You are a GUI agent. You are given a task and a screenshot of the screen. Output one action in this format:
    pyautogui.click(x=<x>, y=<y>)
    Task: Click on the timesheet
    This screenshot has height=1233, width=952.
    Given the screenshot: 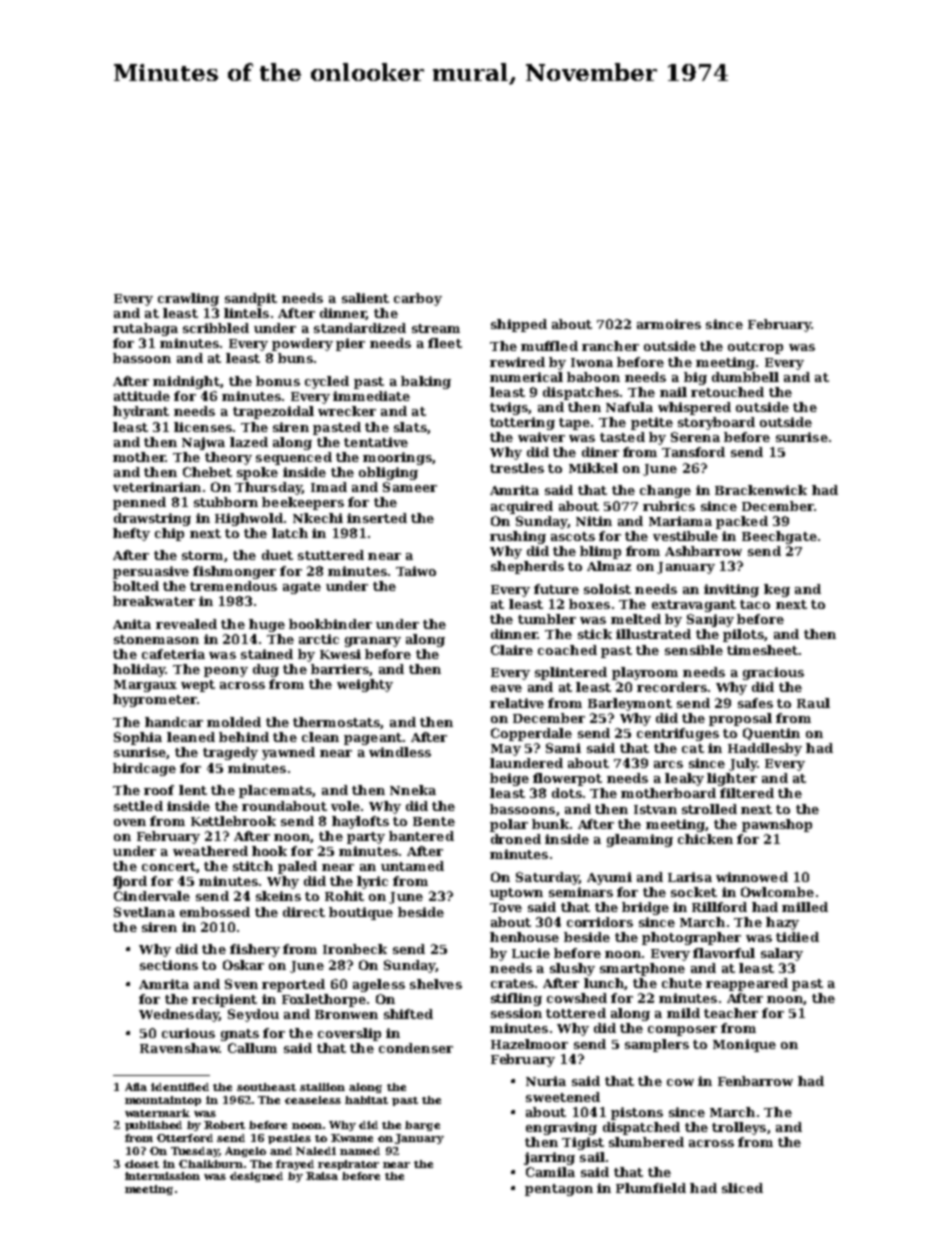 What is the action you would take?
    pyautogui.click(x=762, y=650)
